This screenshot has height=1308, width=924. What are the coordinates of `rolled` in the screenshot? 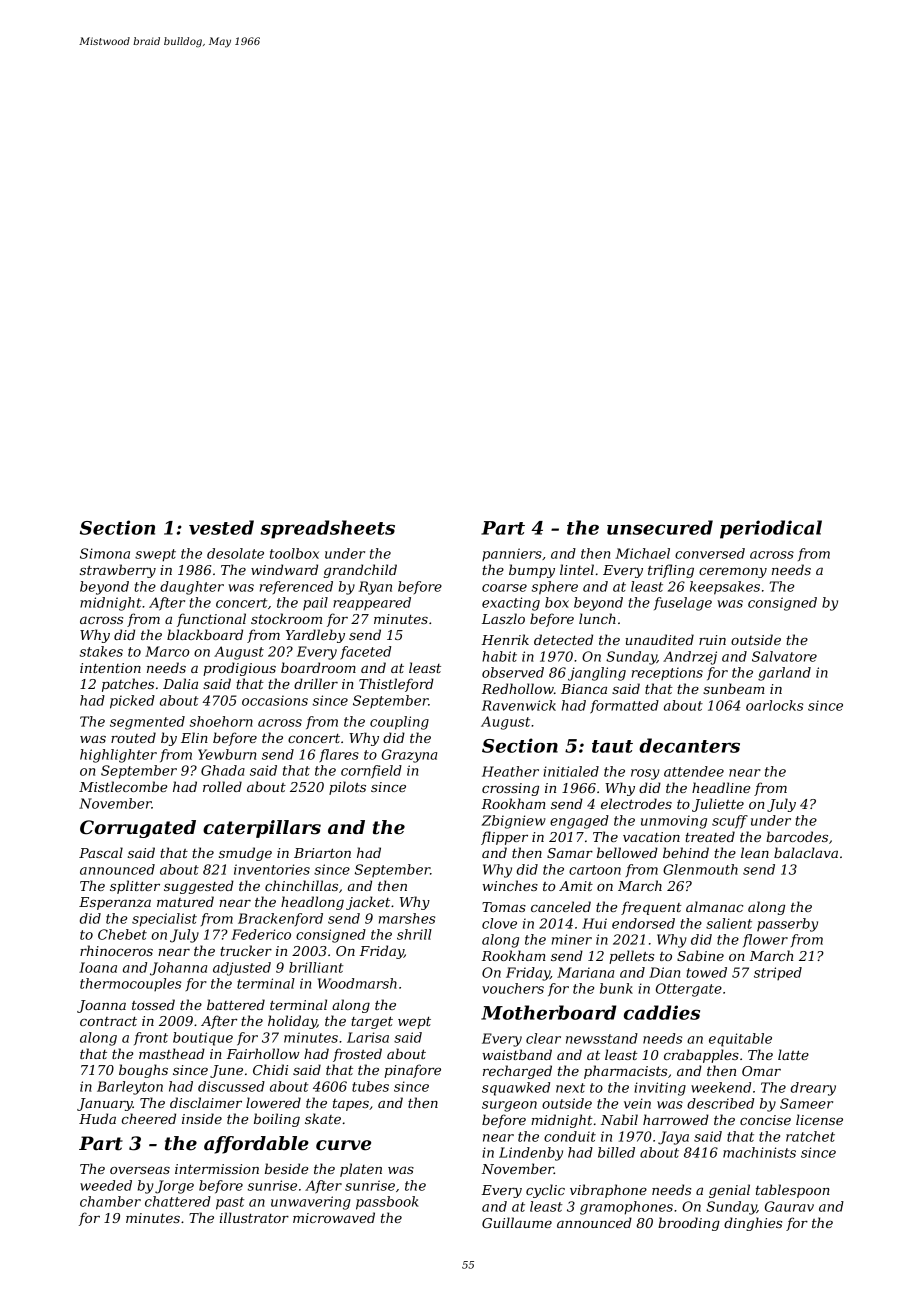 It's located at (222, 786).
